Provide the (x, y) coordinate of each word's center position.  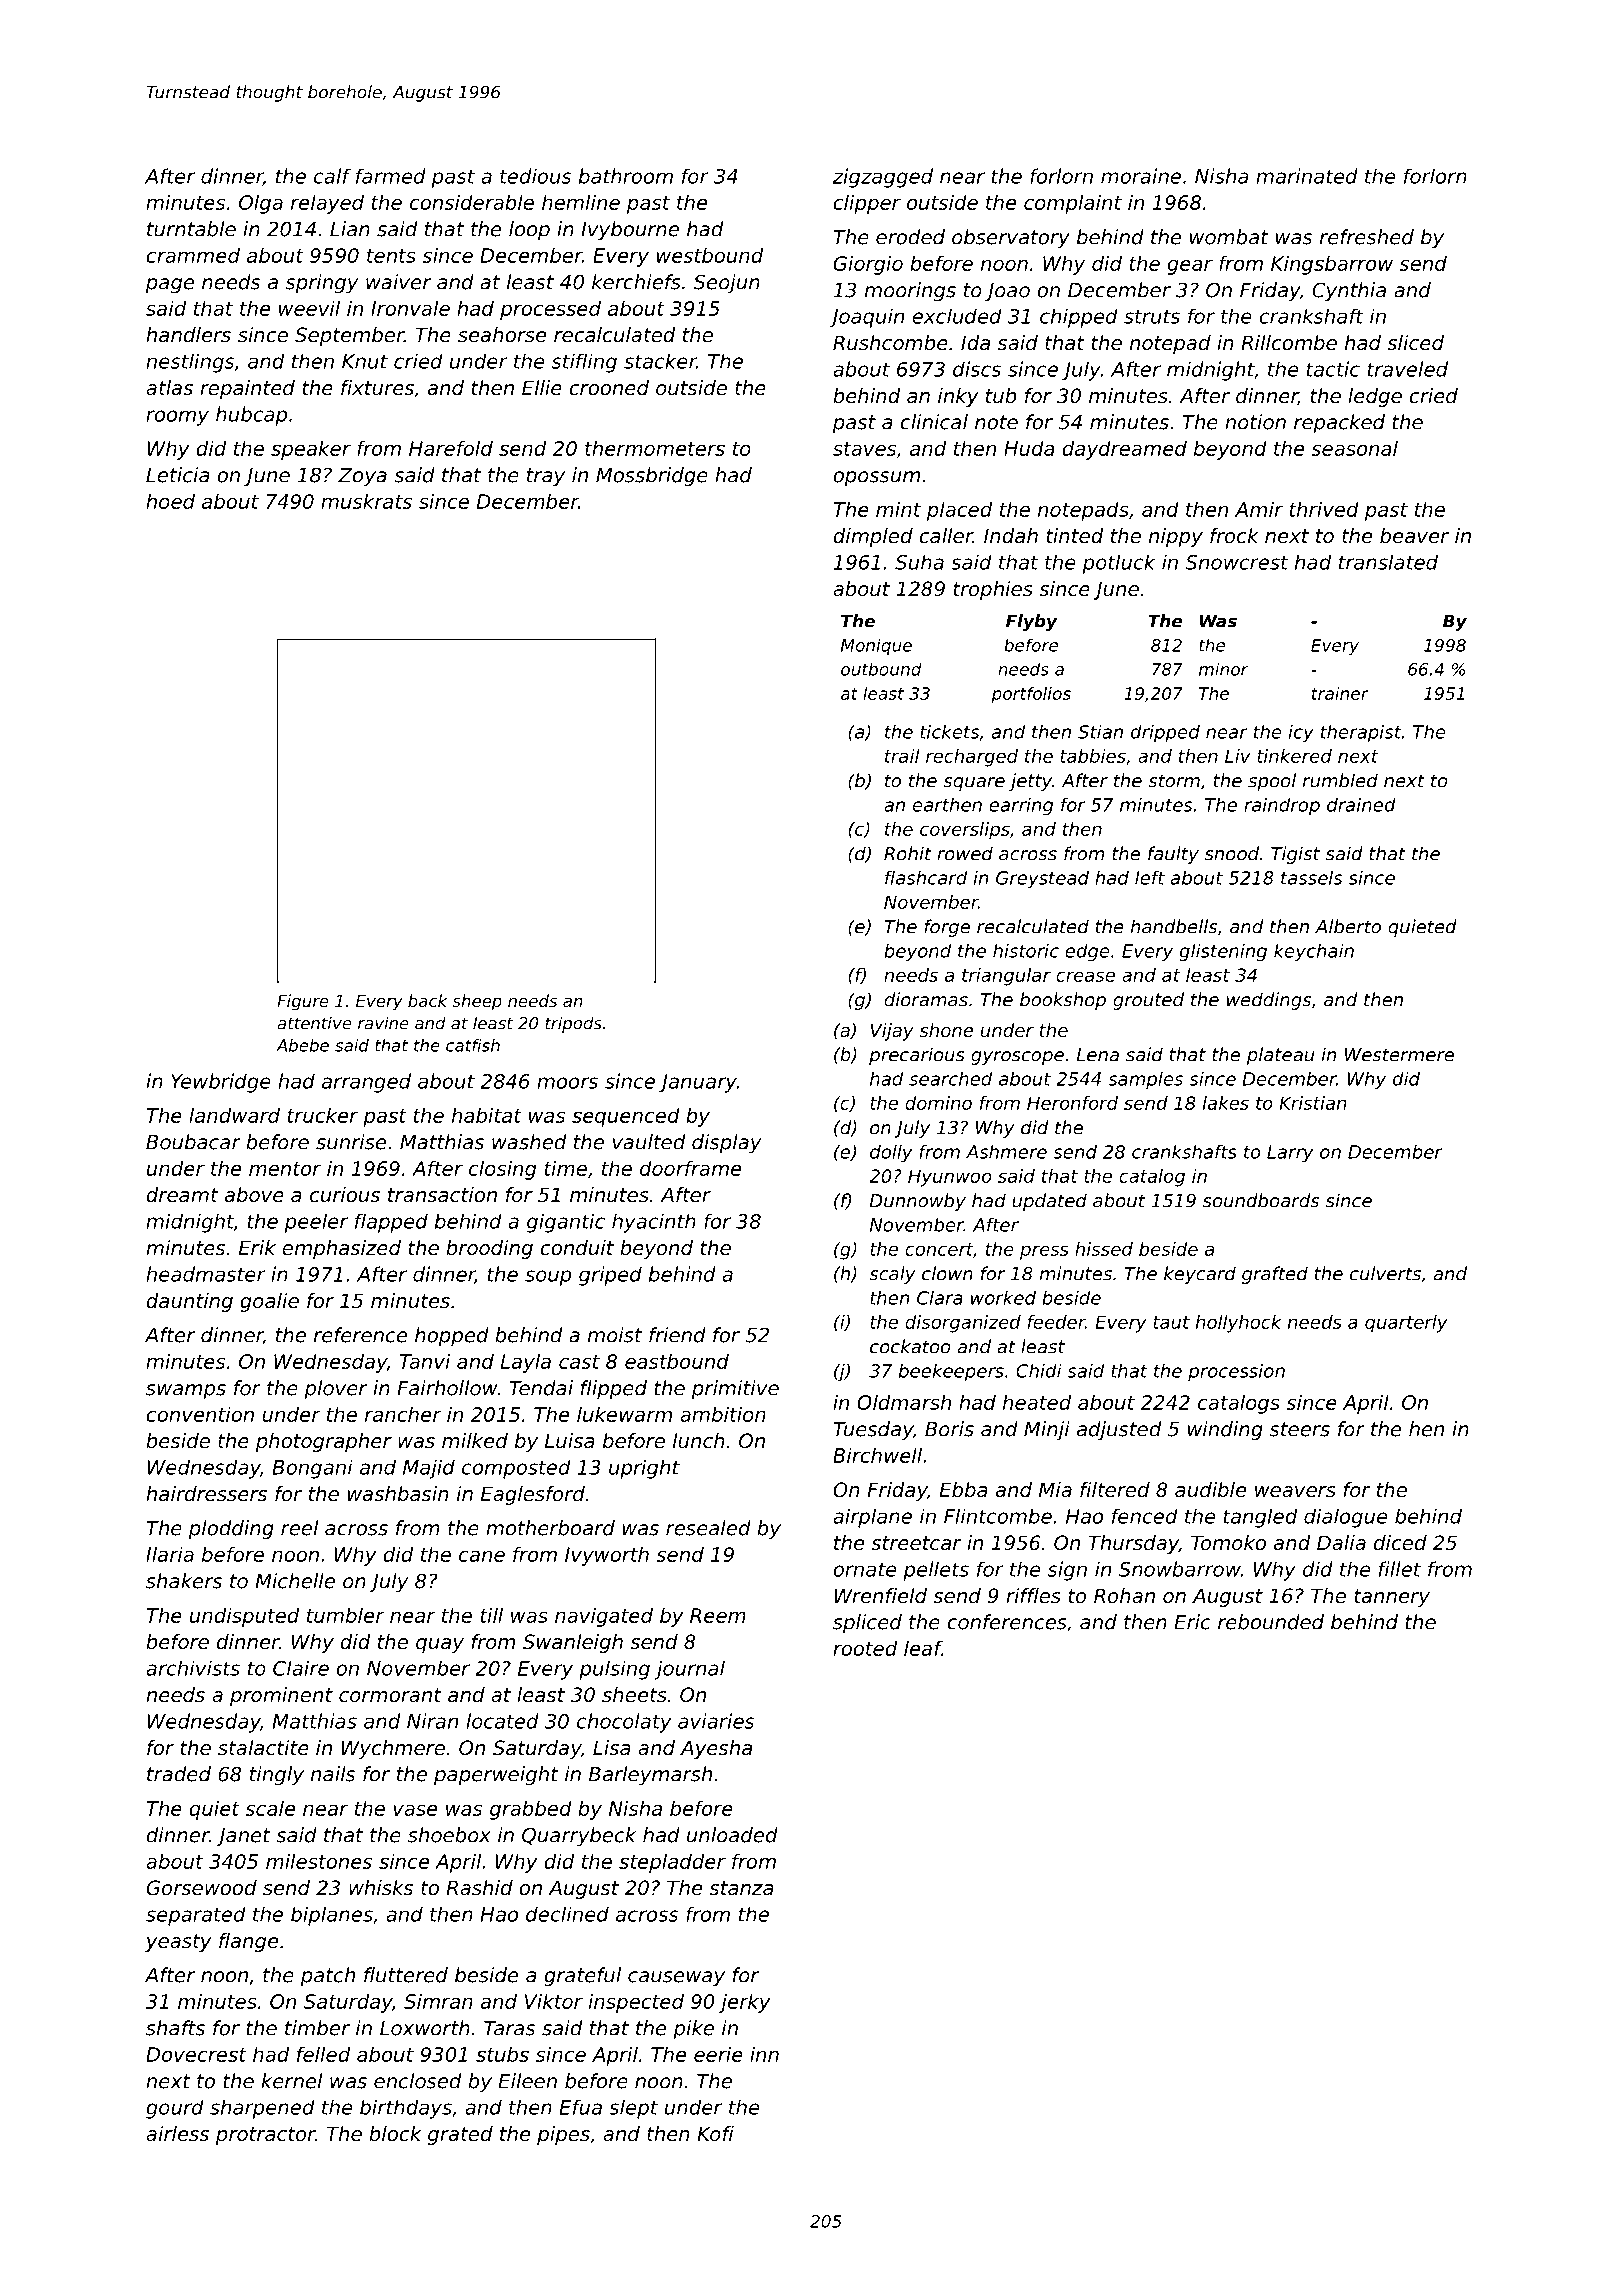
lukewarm (624, 1414)
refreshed (1367, 237)
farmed (391, 176)
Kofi (715, 2133)
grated (460, 2135)
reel (299, 1528)
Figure (303, 1002)
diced (1400, 1543)
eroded (910, 237)
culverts (1385, 1273)
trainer (1340, 693)
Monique (876, 646)
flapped (391, 1223)
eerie (718, 2054)
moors (567, 1083)
